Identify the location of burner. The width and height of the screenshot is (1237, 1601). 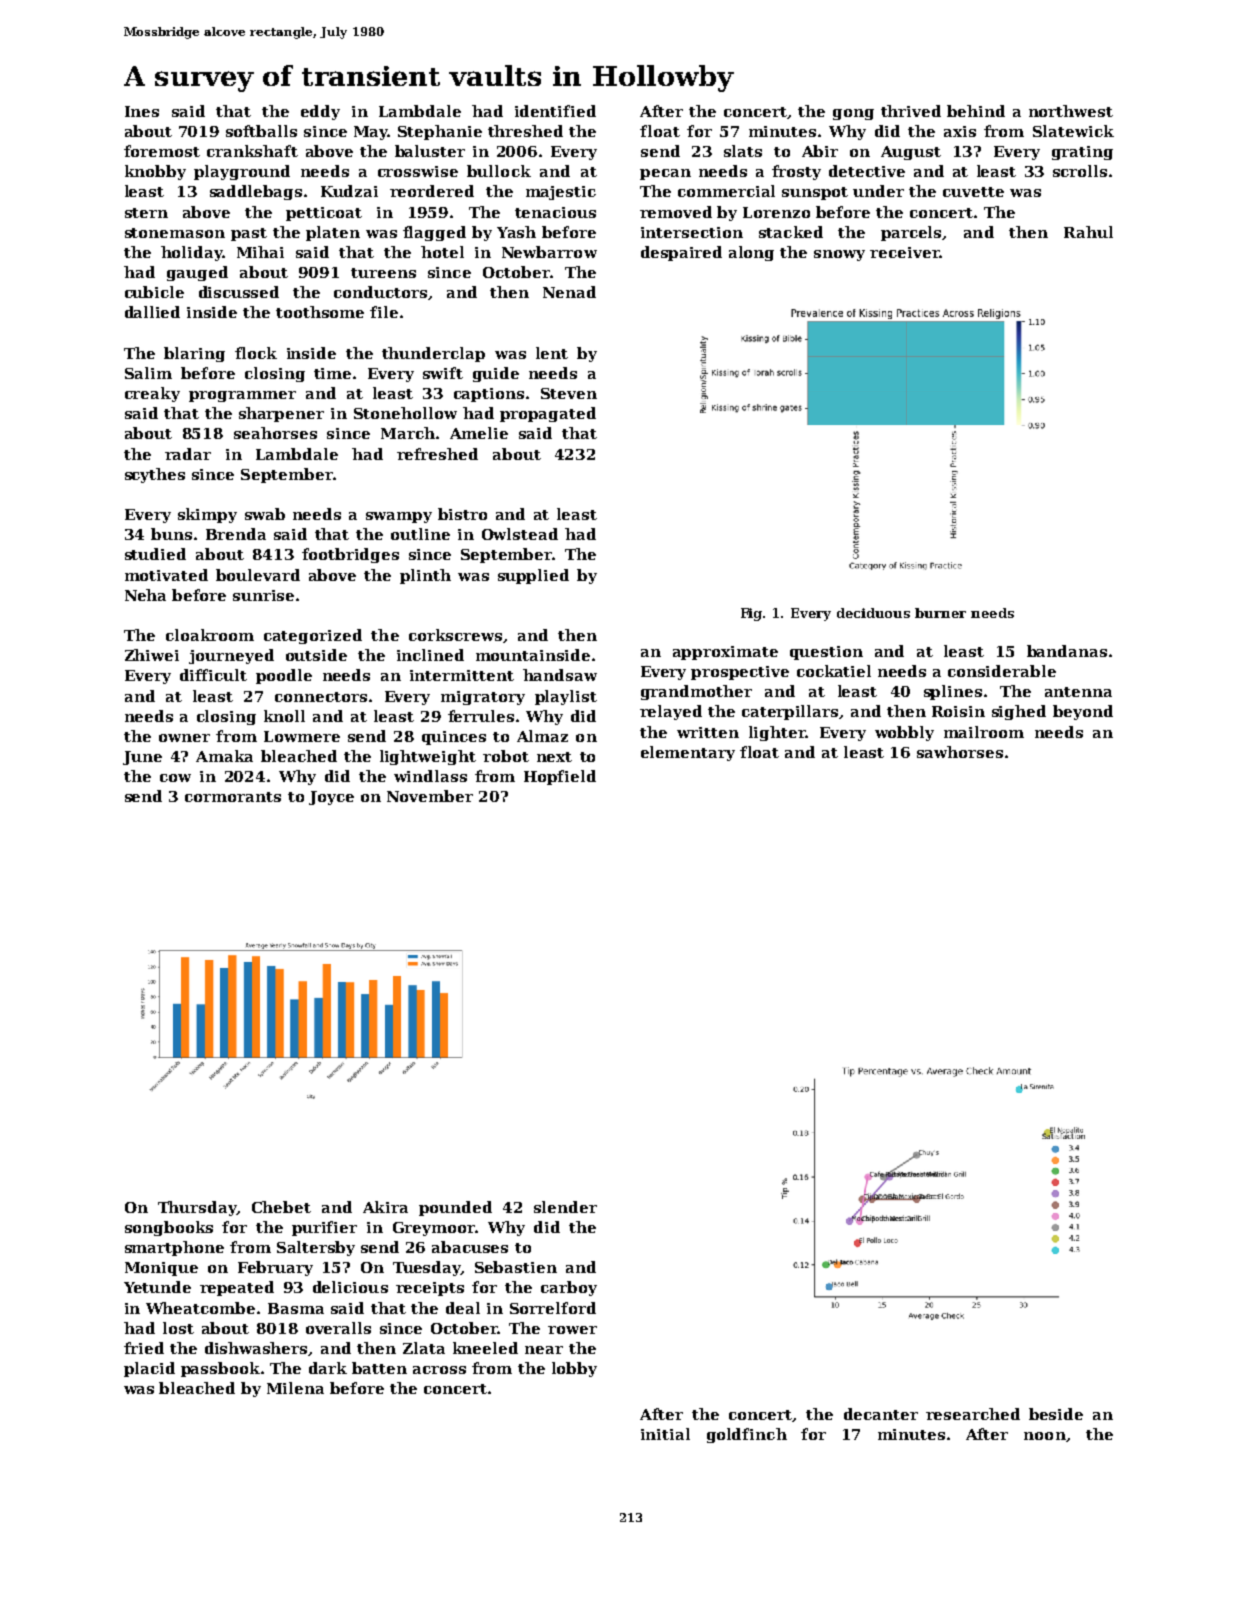
(940, 613).
